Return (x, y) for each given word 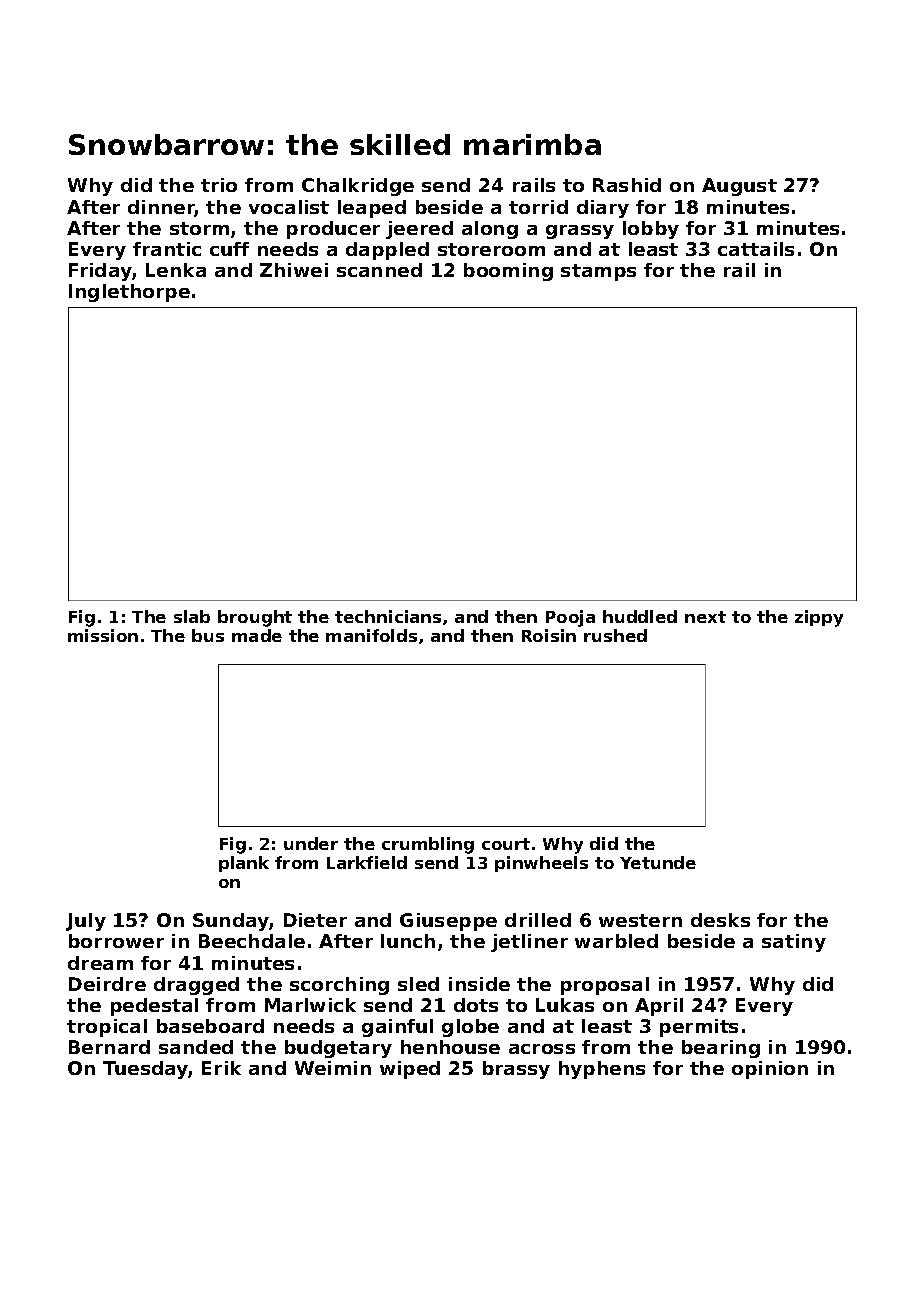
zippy (819, 618)
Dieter (315, 920)
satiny (794, 943)
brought (255, 618)
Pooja (570, 618)
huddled (640, 616)
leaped (372, 209)
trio (219, 185)
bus (208, 635)
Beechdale (252, 941)
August (739, 187)
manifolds (371, 635)
